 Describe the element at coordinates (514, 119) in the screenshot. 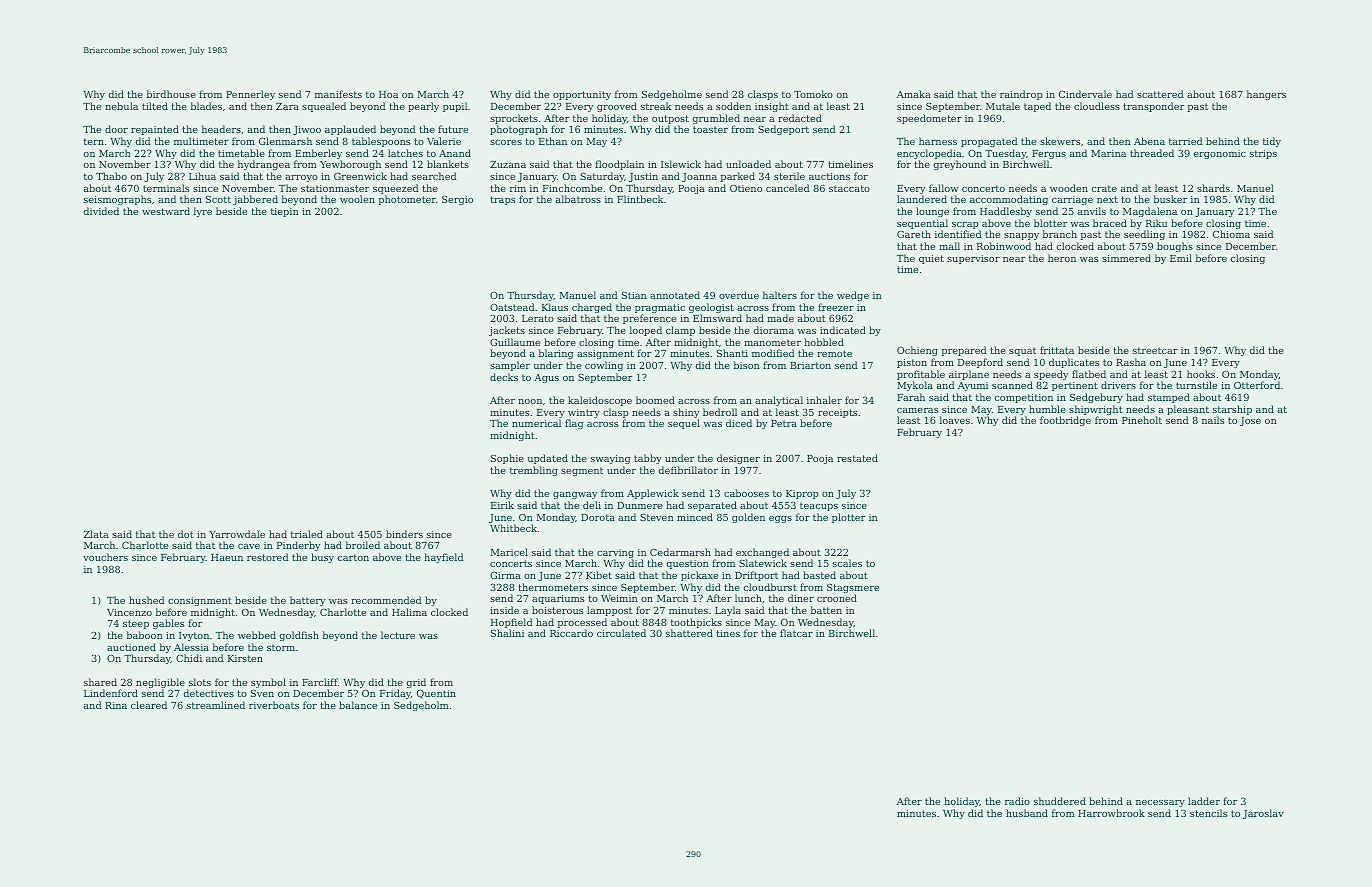

I see `sprockets` at that location.
